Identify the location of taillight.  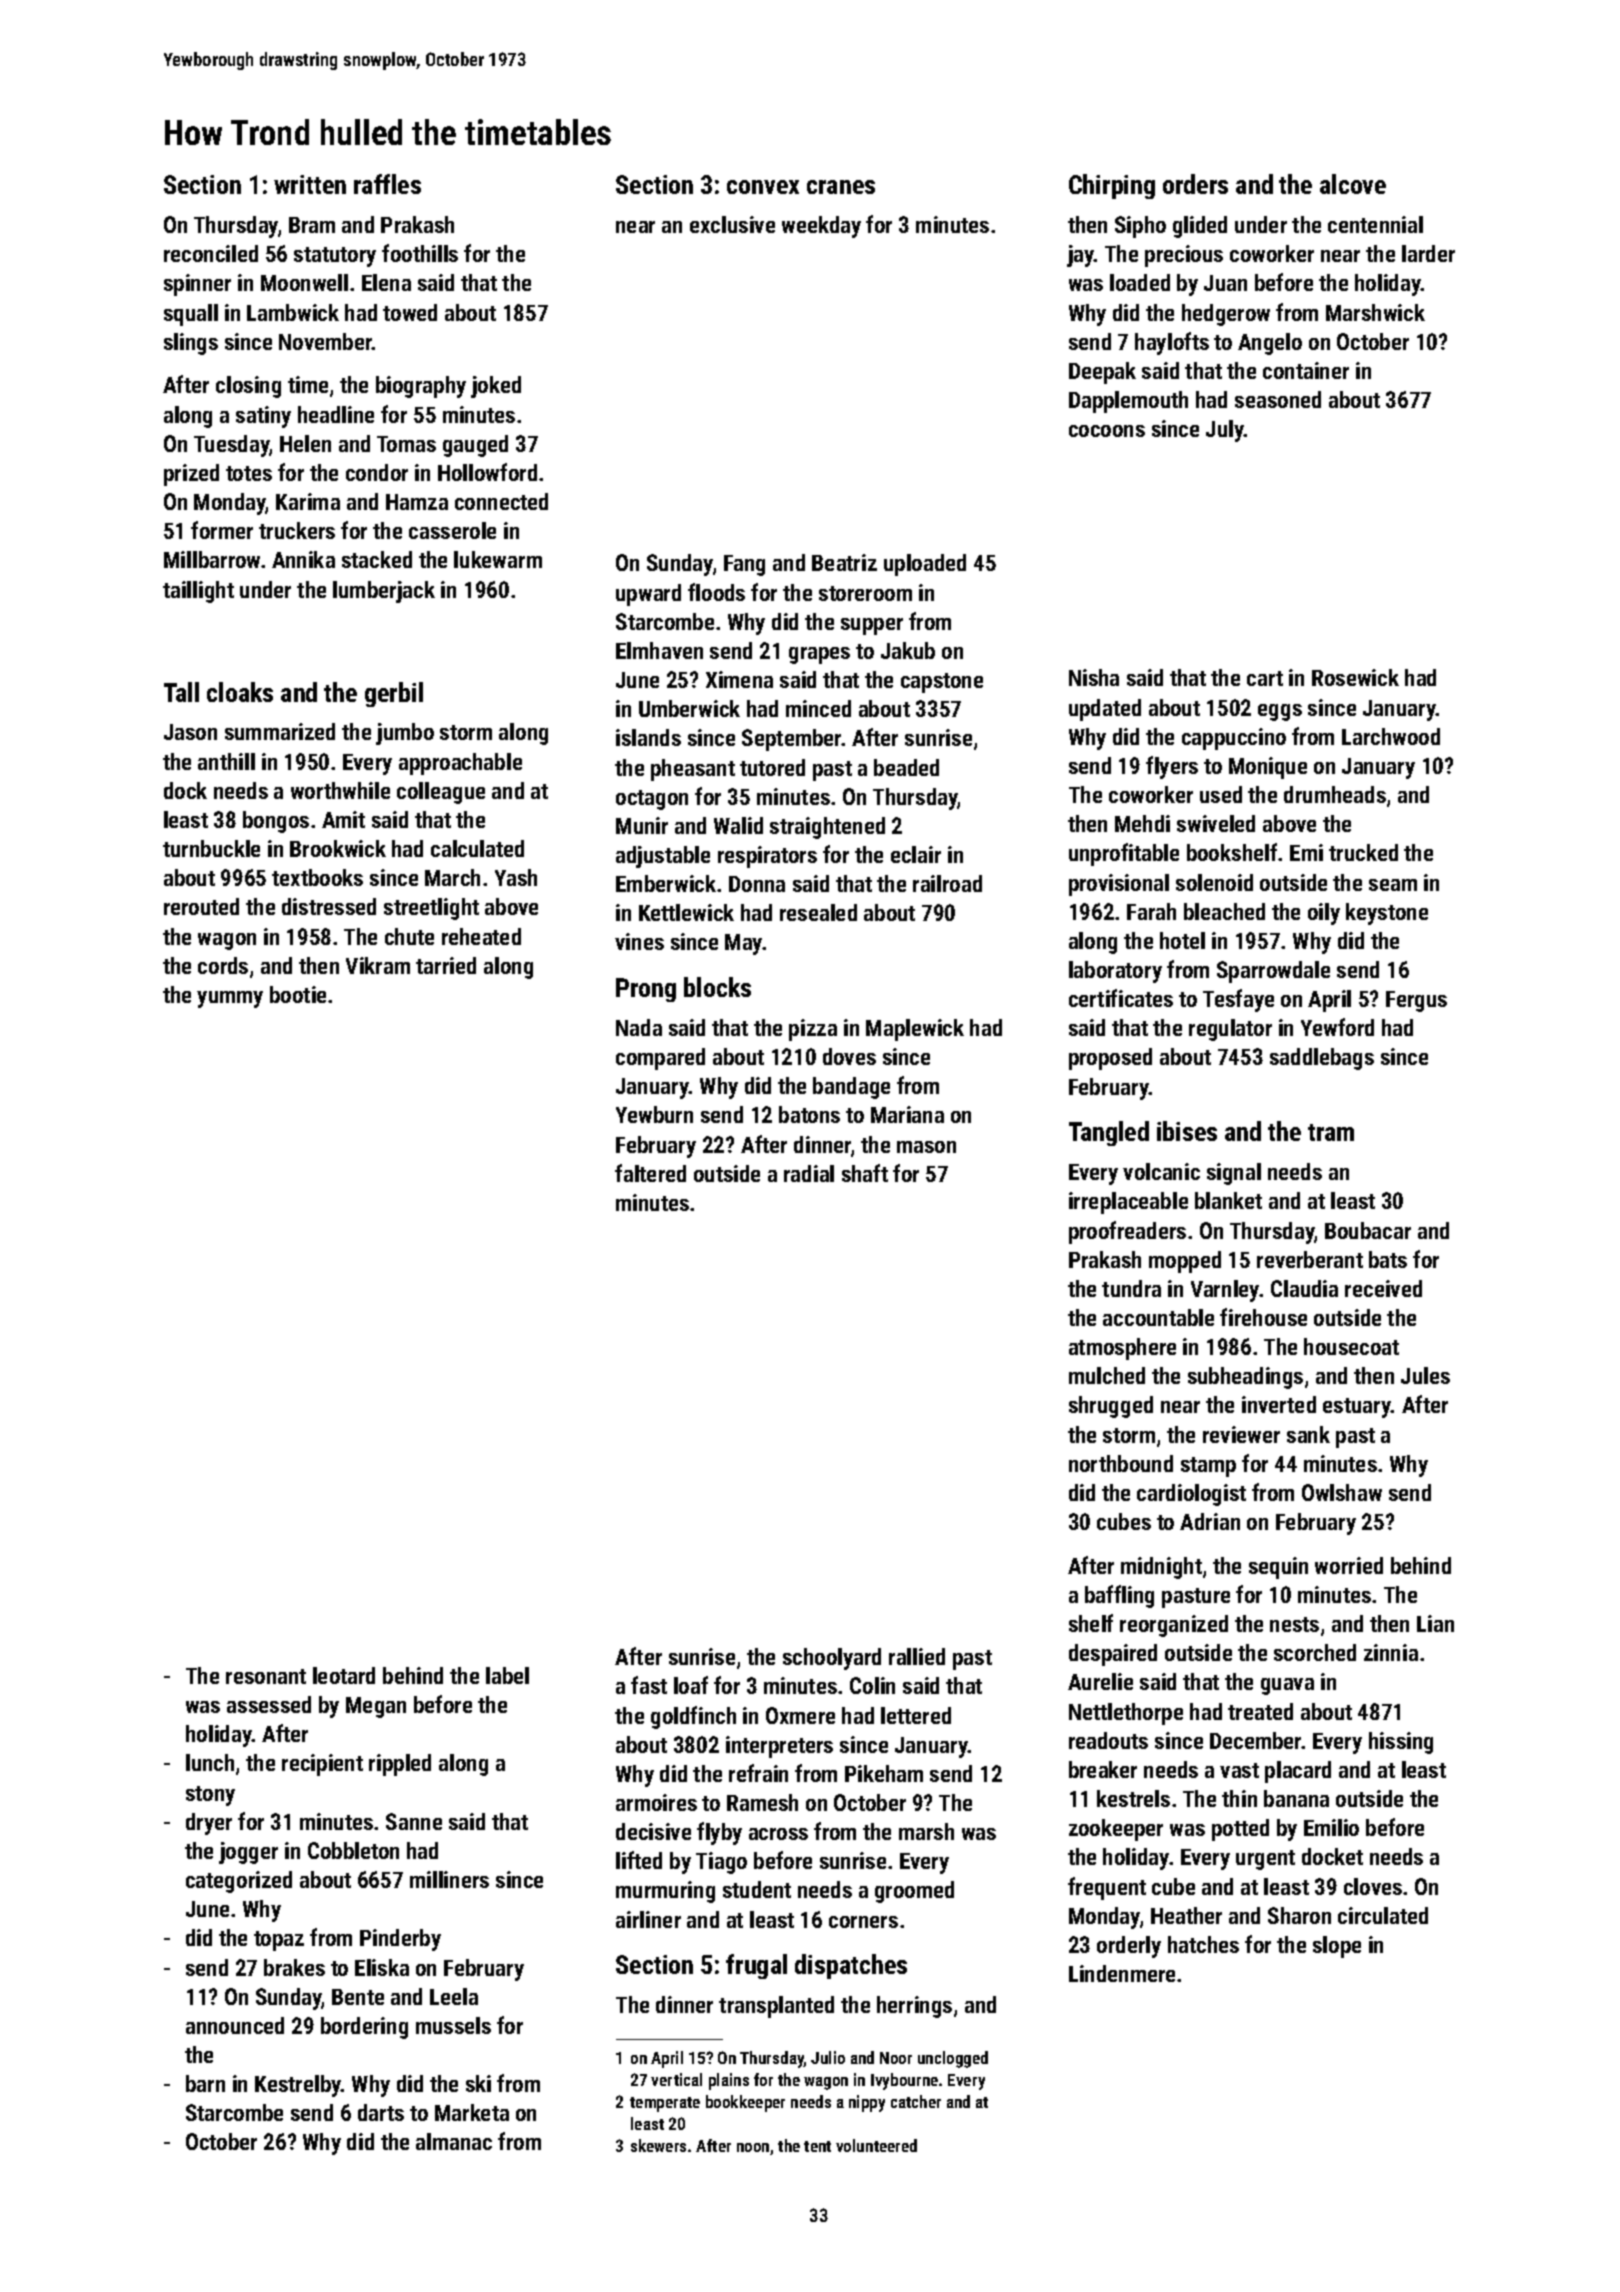
(198, 592).
